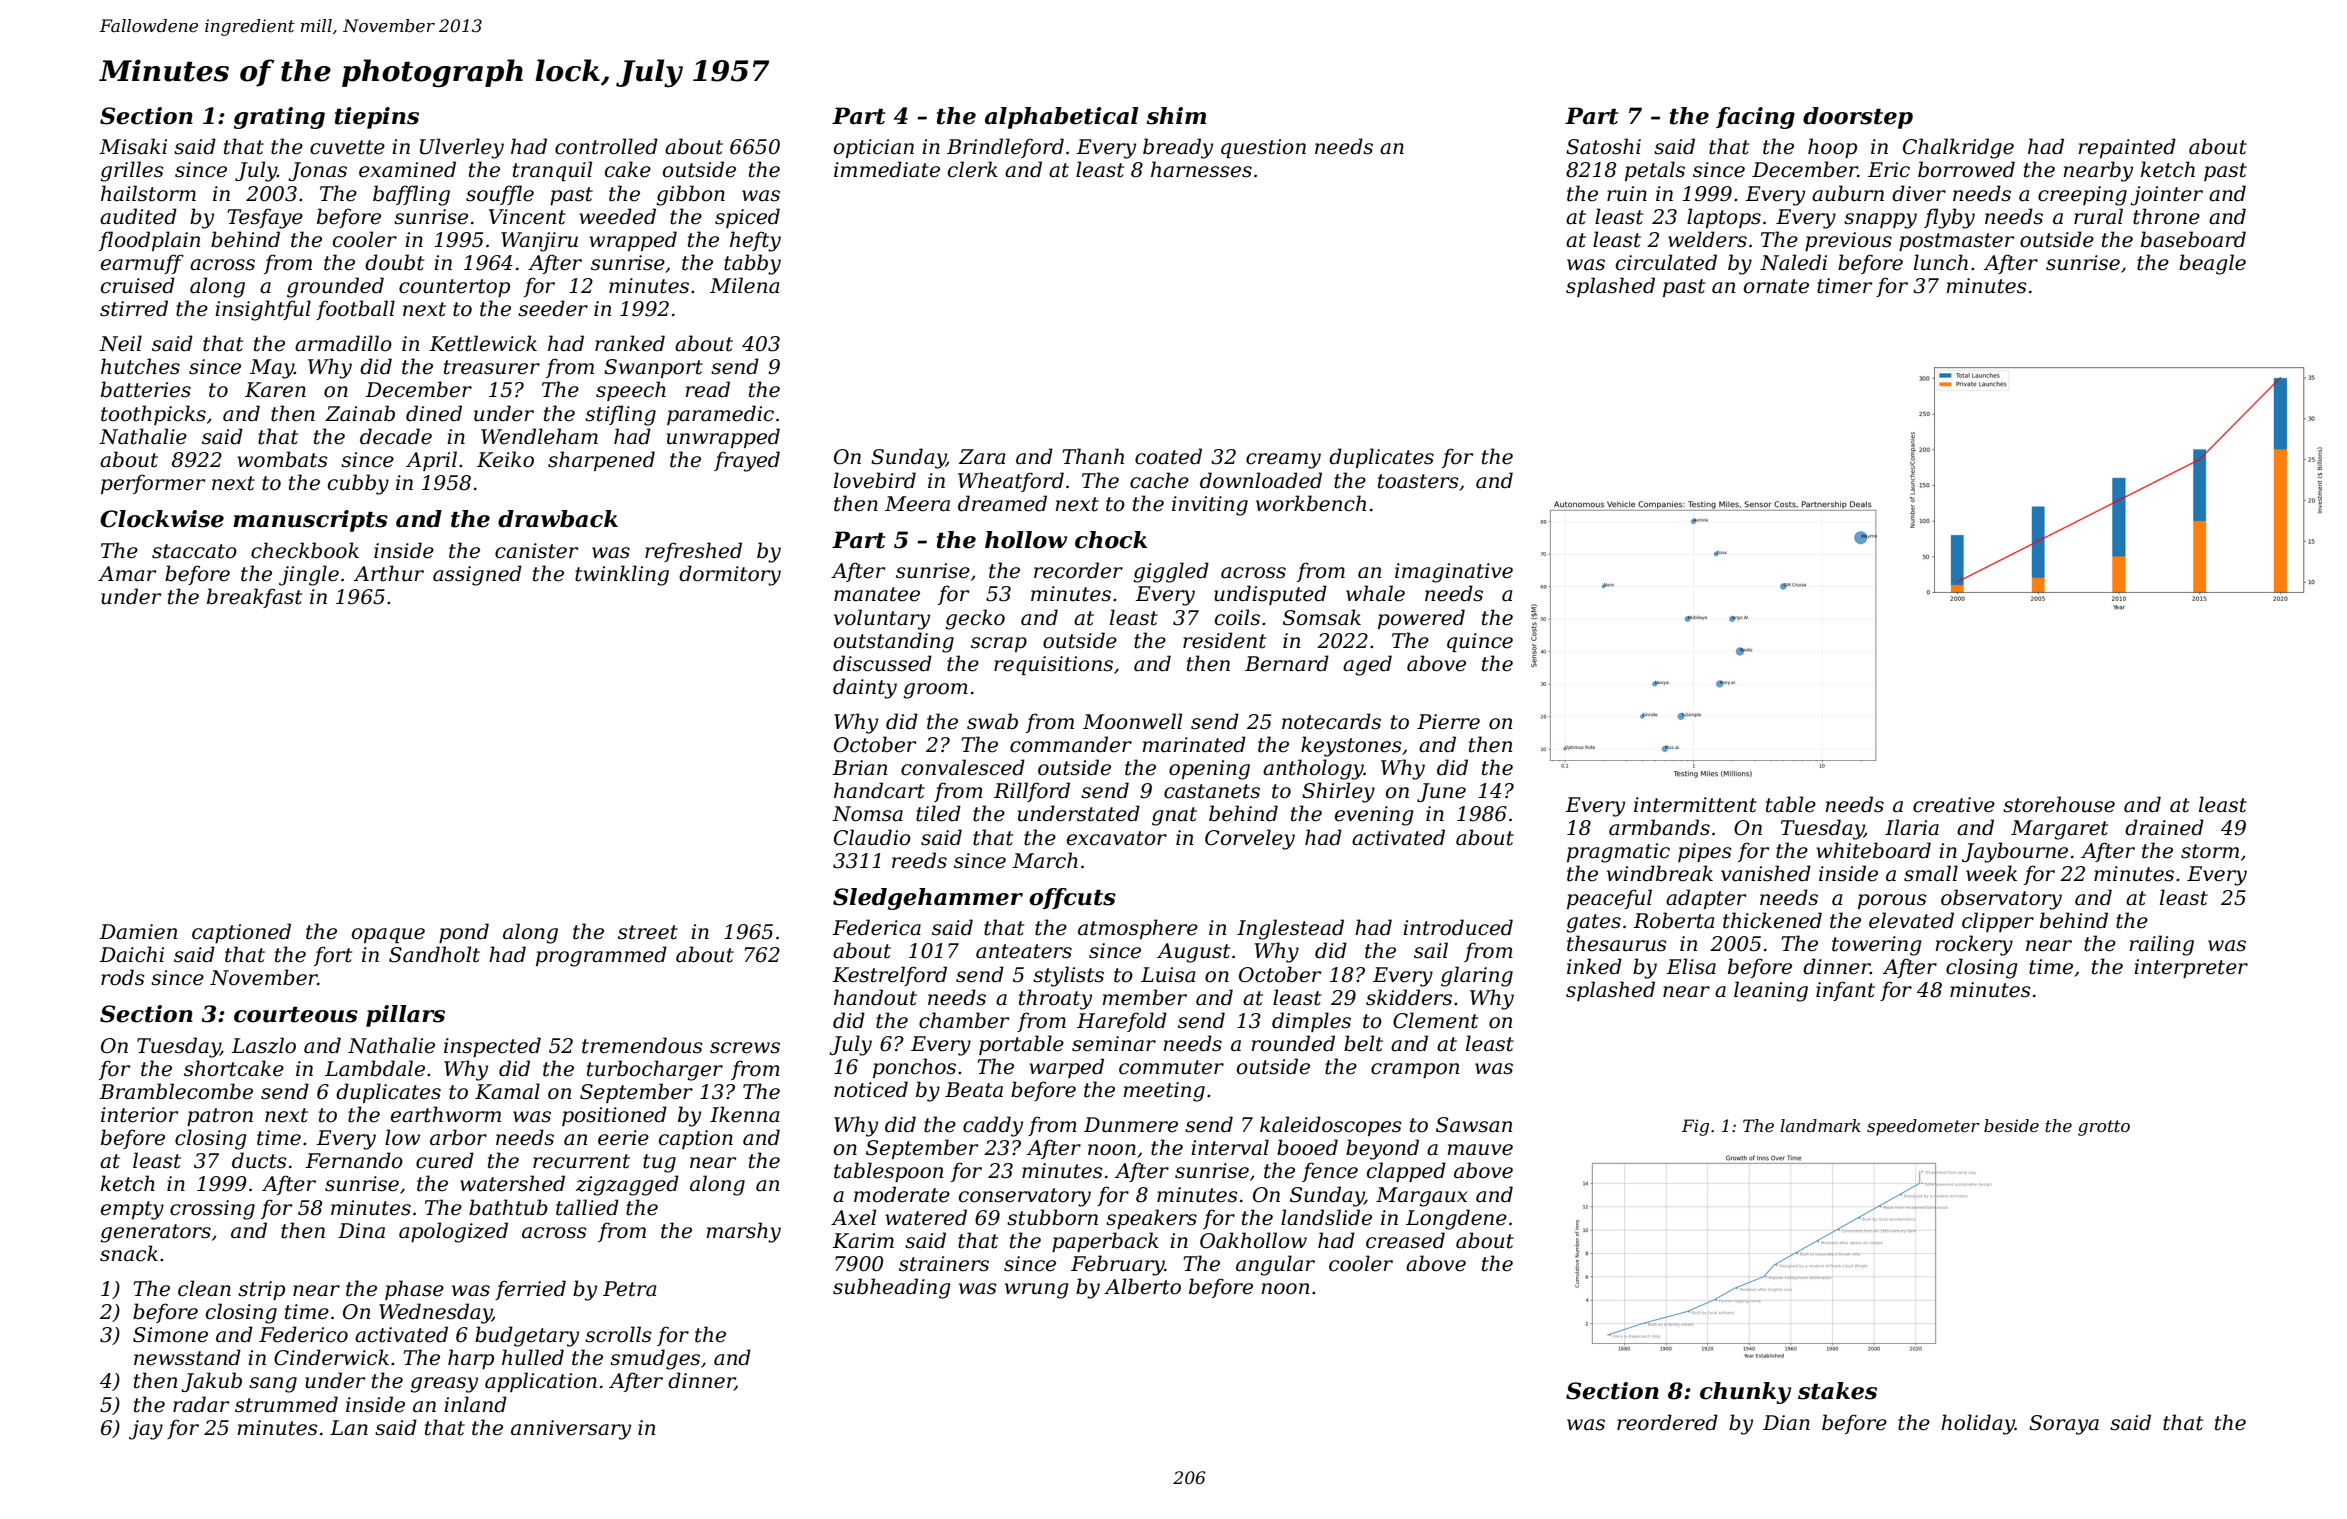  What do you see at coordinates (2064, 1425) in the screenshot?
I see `Soraya` at bounding box center [2064, 1425].
